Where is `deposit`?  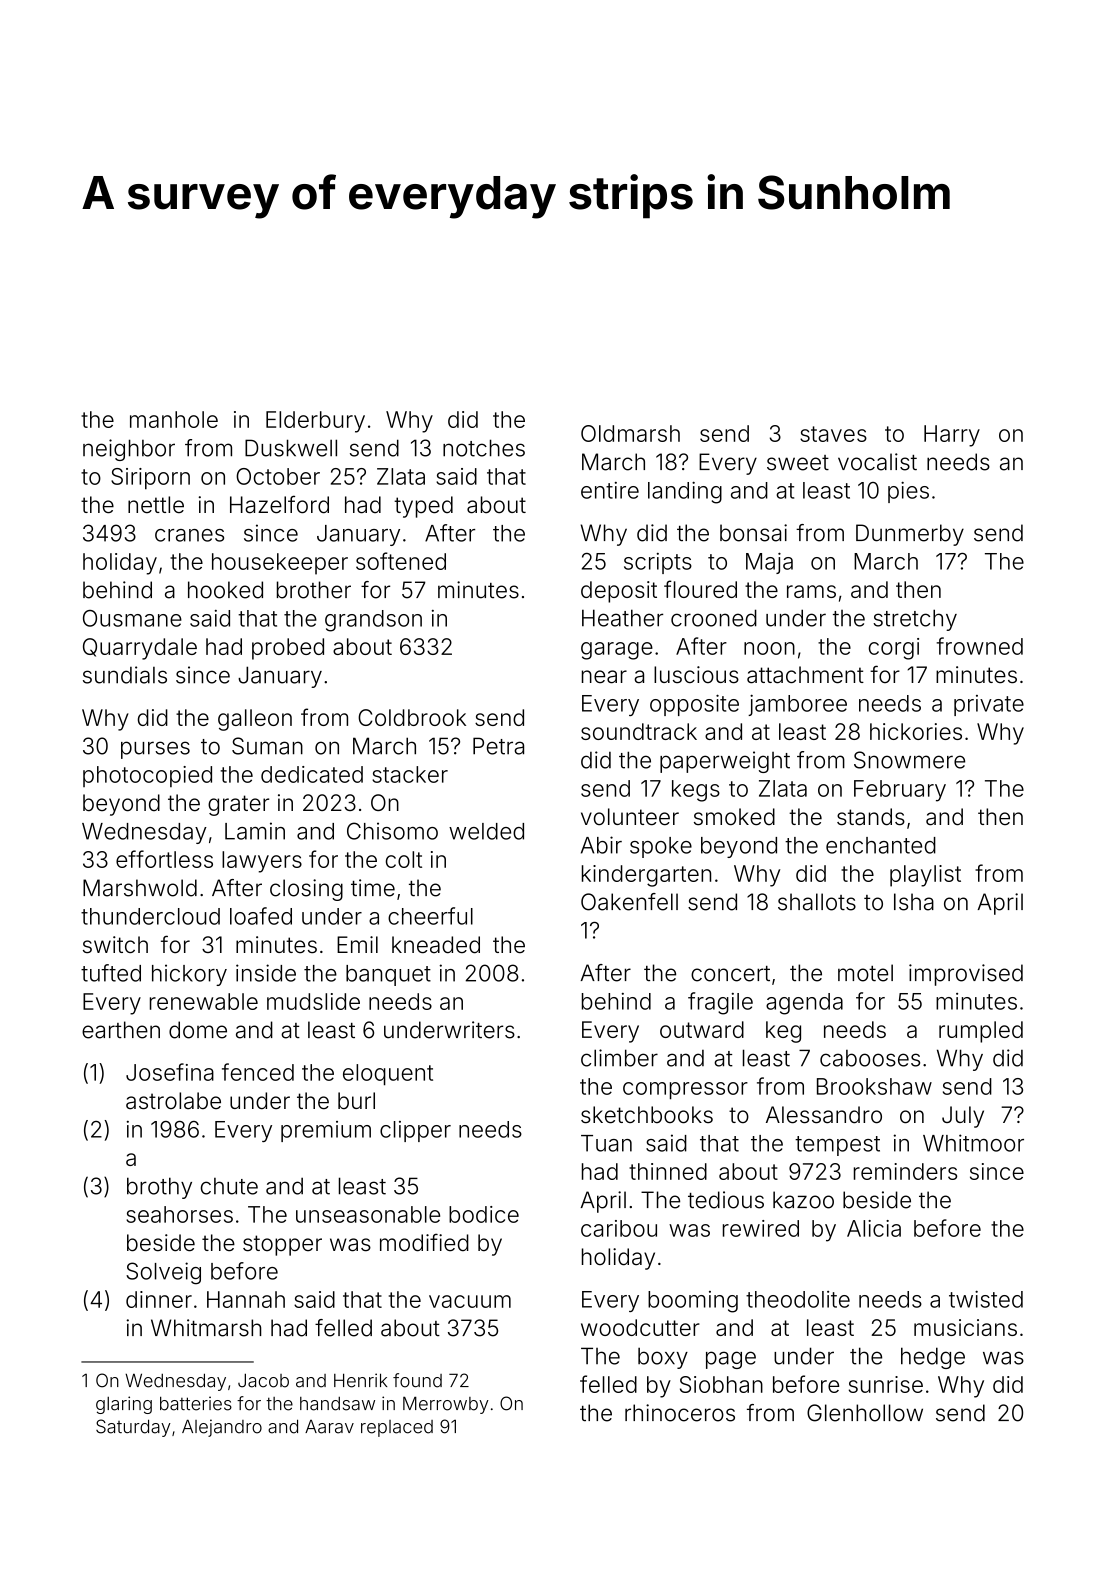 deposit is located at coordinates (619, 592).
